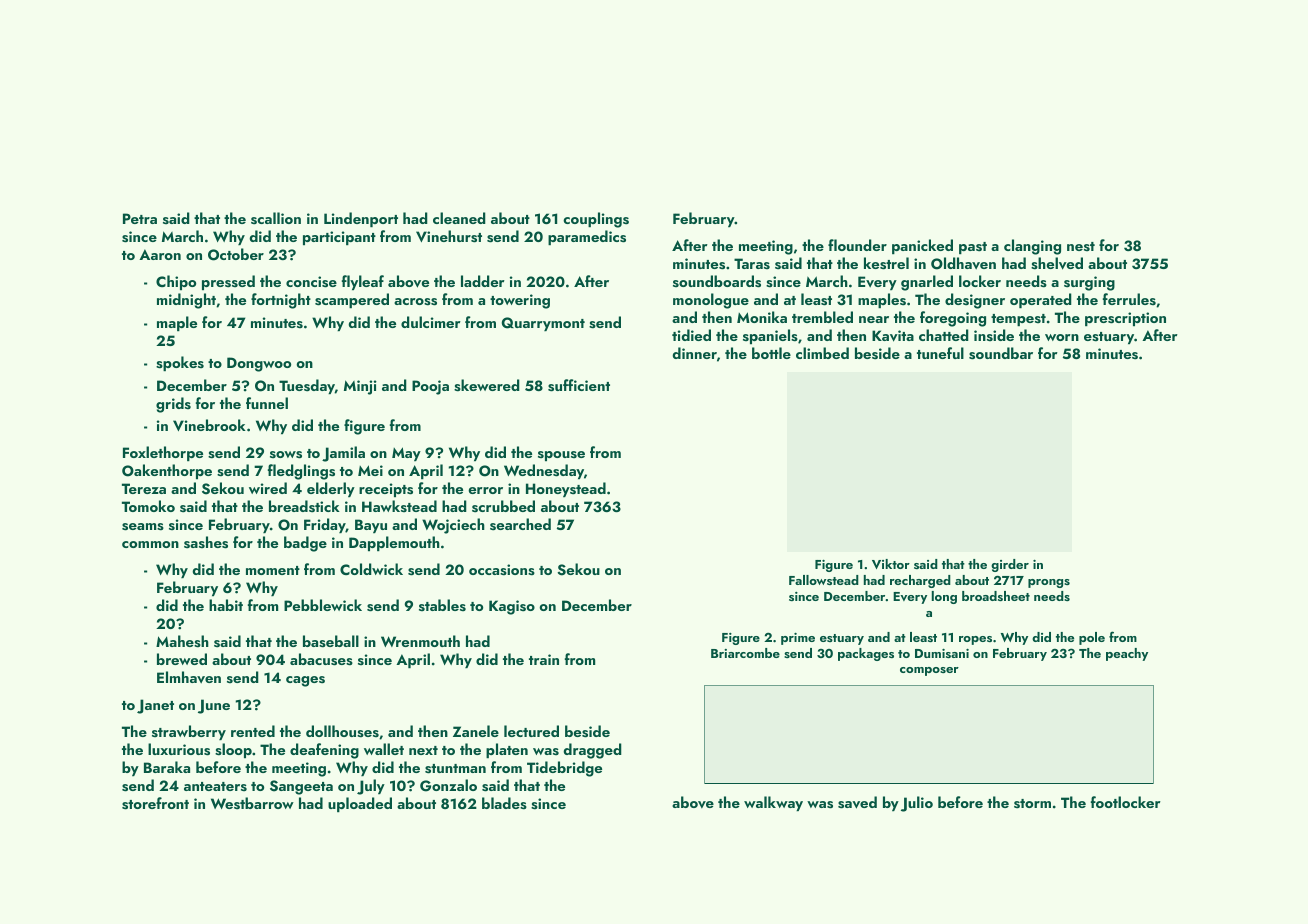  I want to click on Fallowstead, so click(824, 580).
